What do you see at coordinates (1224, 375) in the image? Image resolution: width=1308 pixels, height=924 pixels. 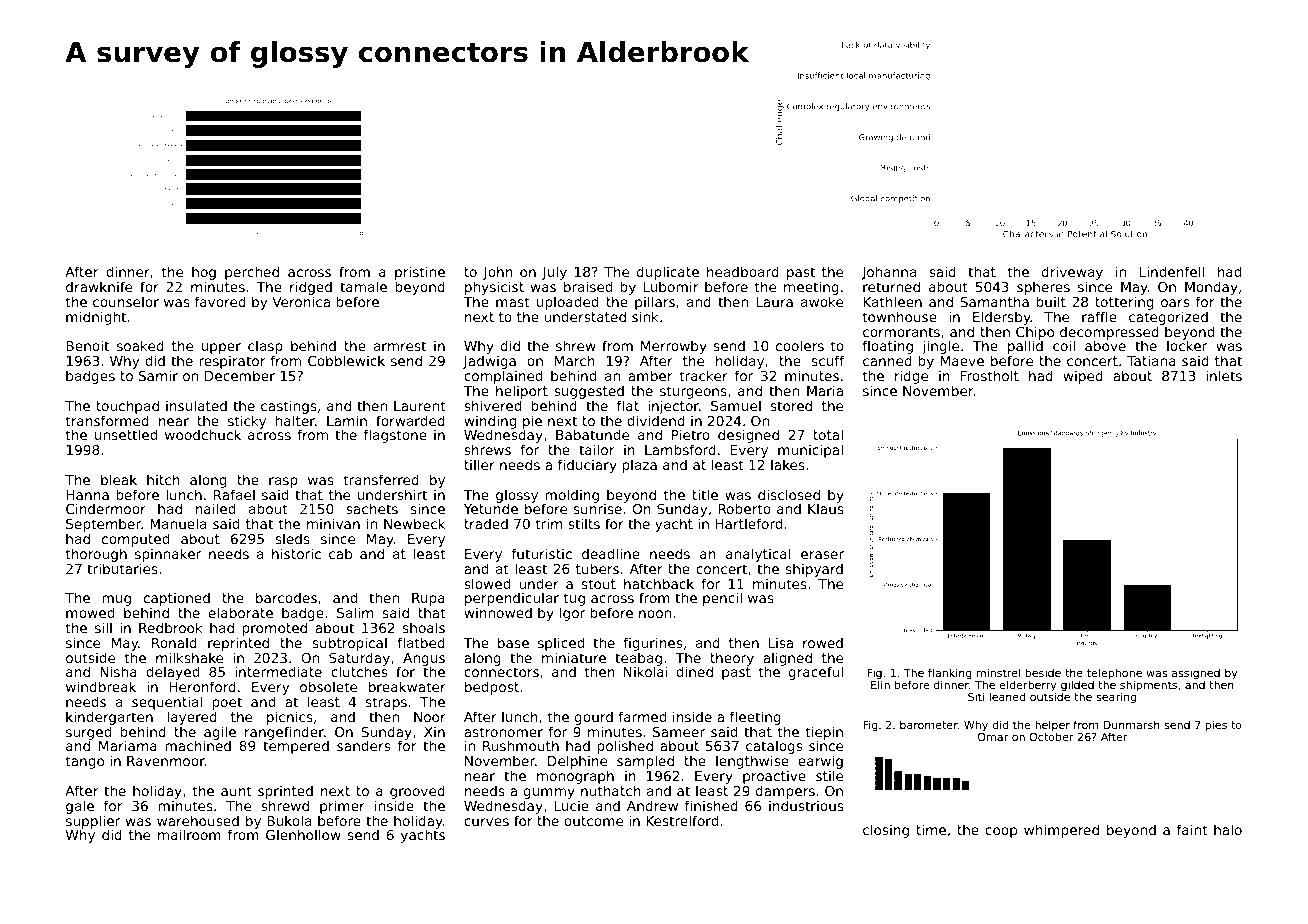 I see `inlets` at bounding box center [1224, 375].
